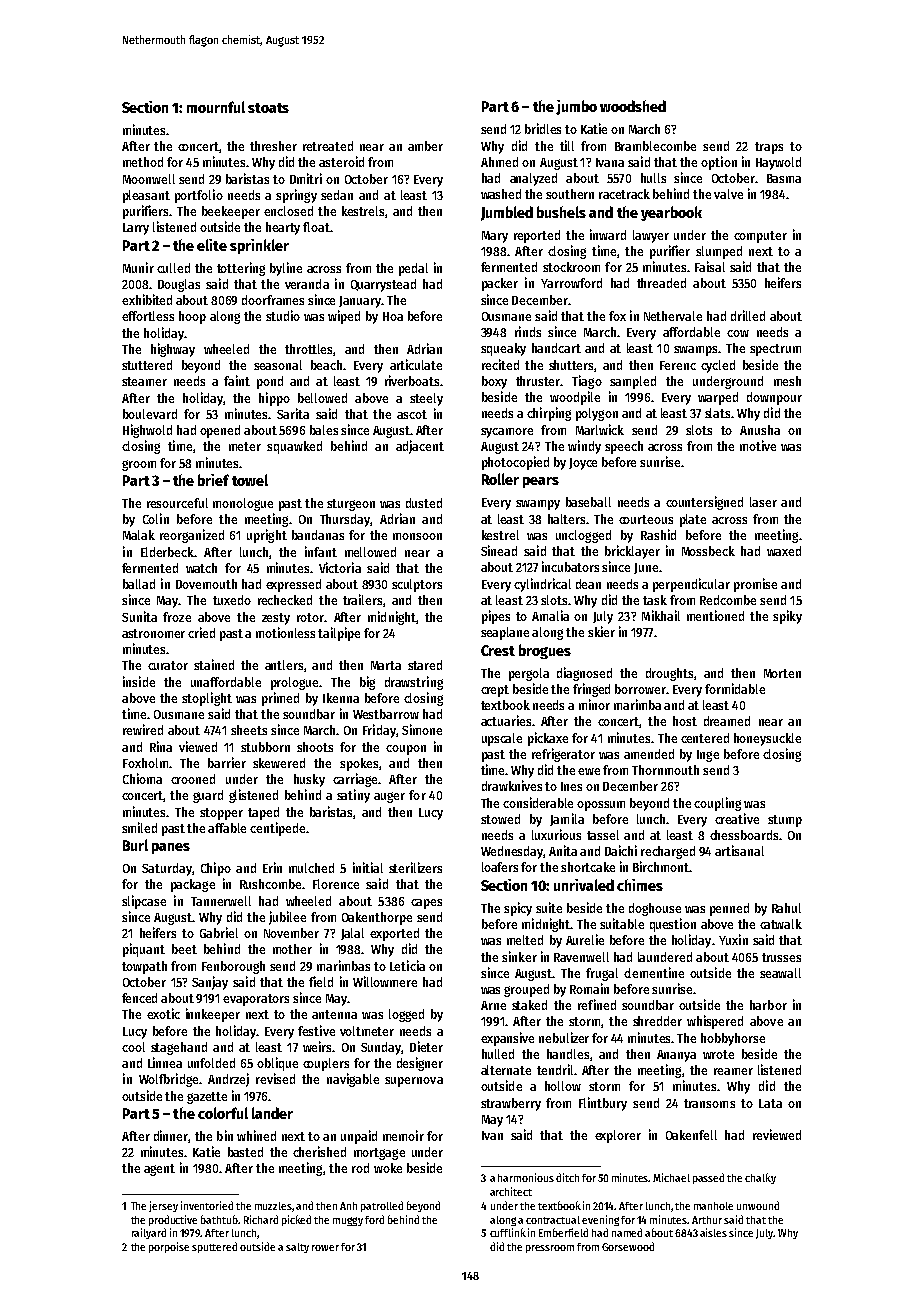 This screenshot has width=924, height=1308. What do you see at coordinates (382, 1206) in the screenshot?
I see `patrolled` at bounding box center [382, 1206].
